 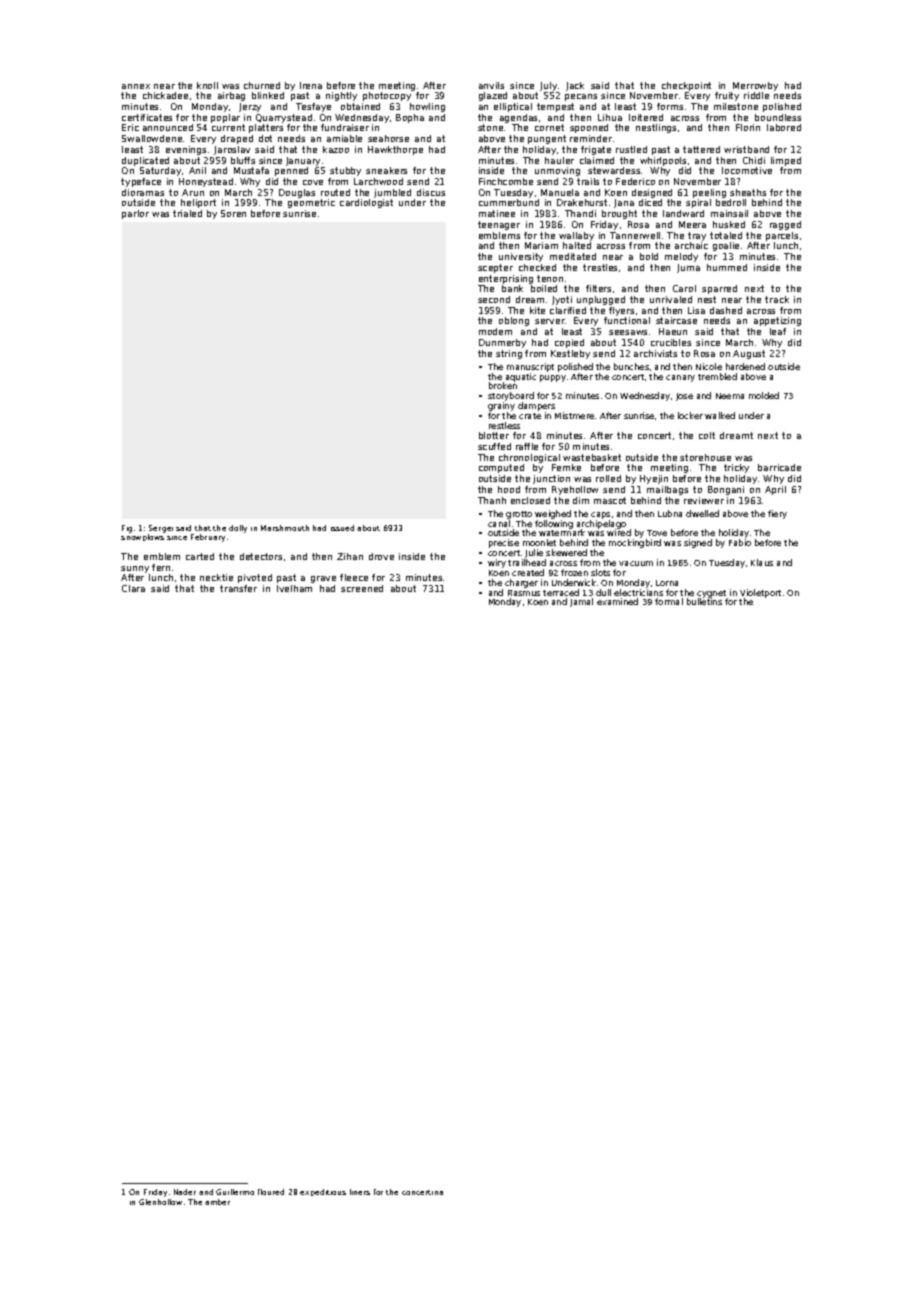 I want to click on barricade, so click(x=779, y=467).
